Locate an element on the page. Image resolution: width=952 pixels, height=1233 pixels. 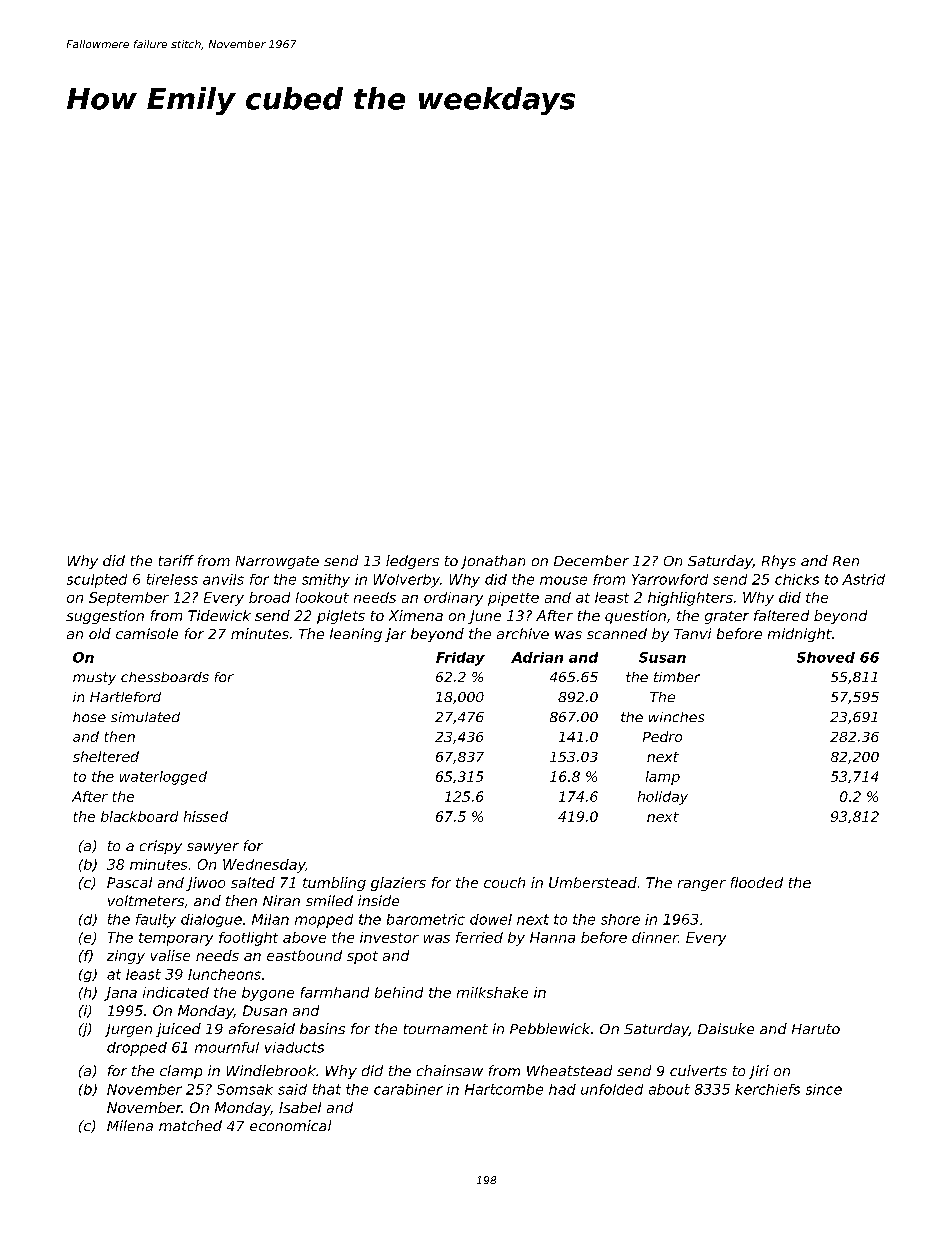
Hartleford is located at coordinates (125, 697).
